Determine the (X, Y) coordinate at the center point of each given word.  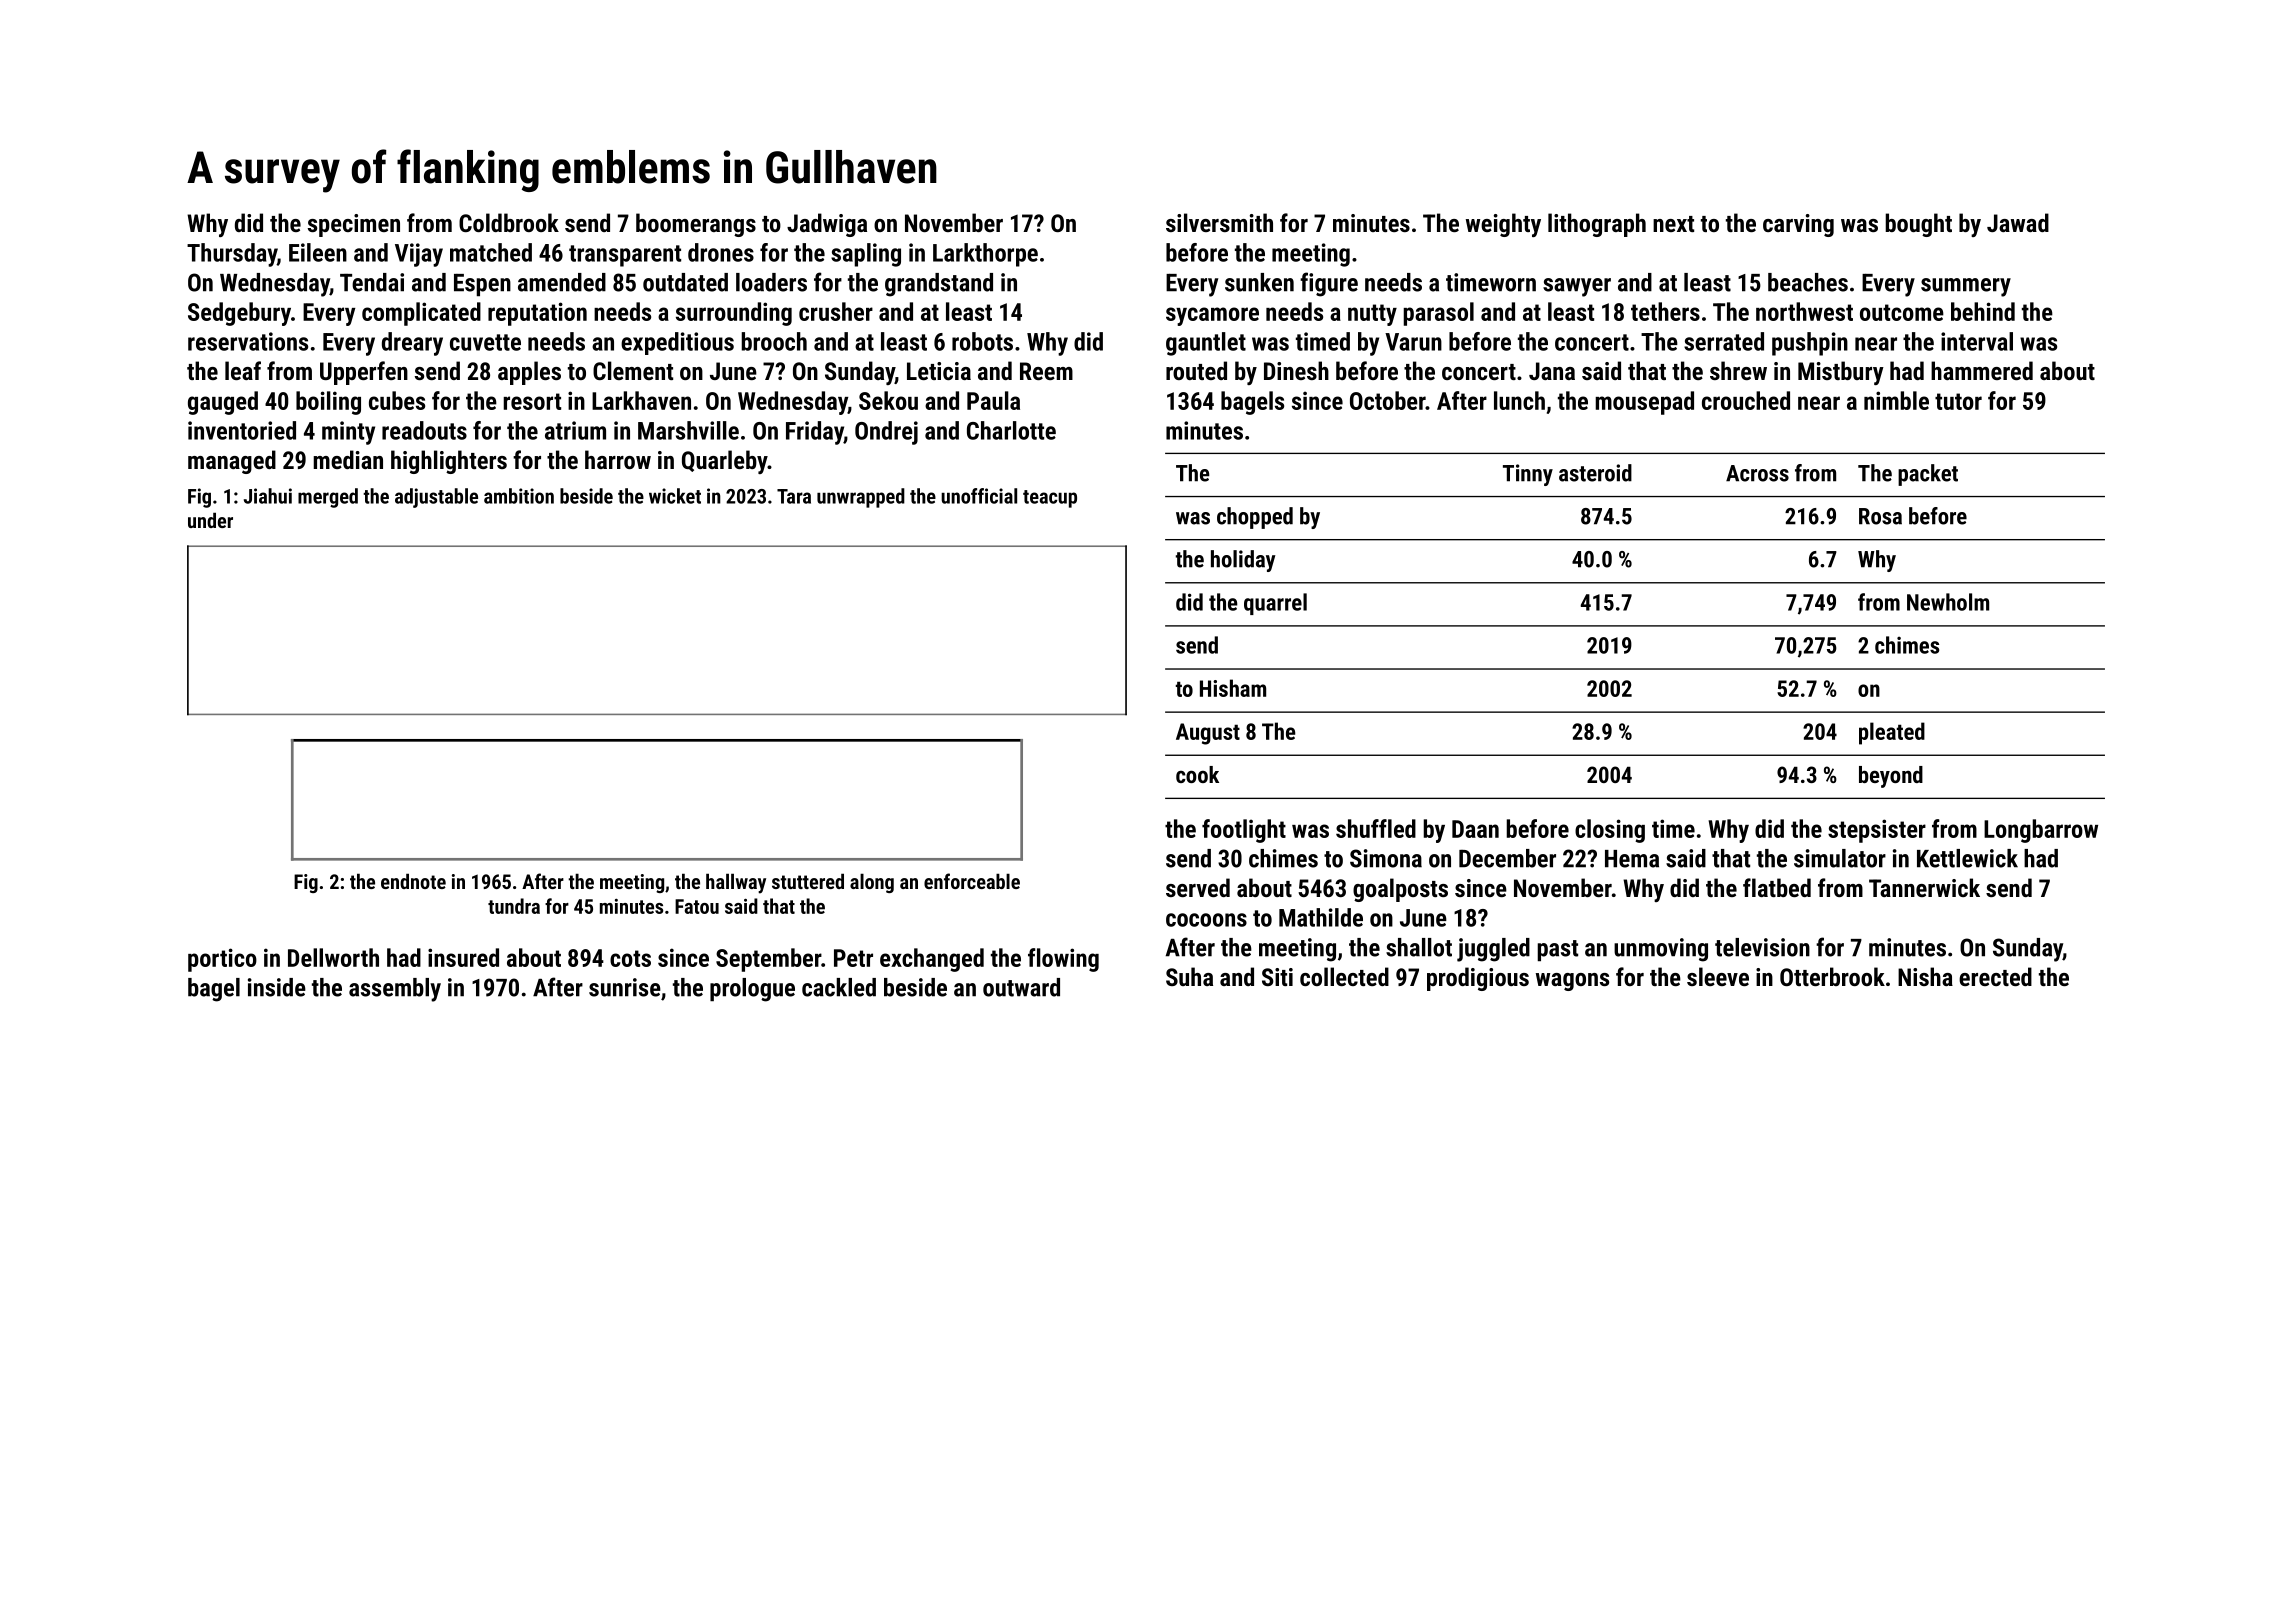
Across (1757, 473)
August (1208, 734)
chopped (1255, 518)
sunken (1259, 282)
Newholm (1948, 602)
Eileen (318, 252)
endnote (413, 881)
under (210, 520)
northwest (1804, 311)
